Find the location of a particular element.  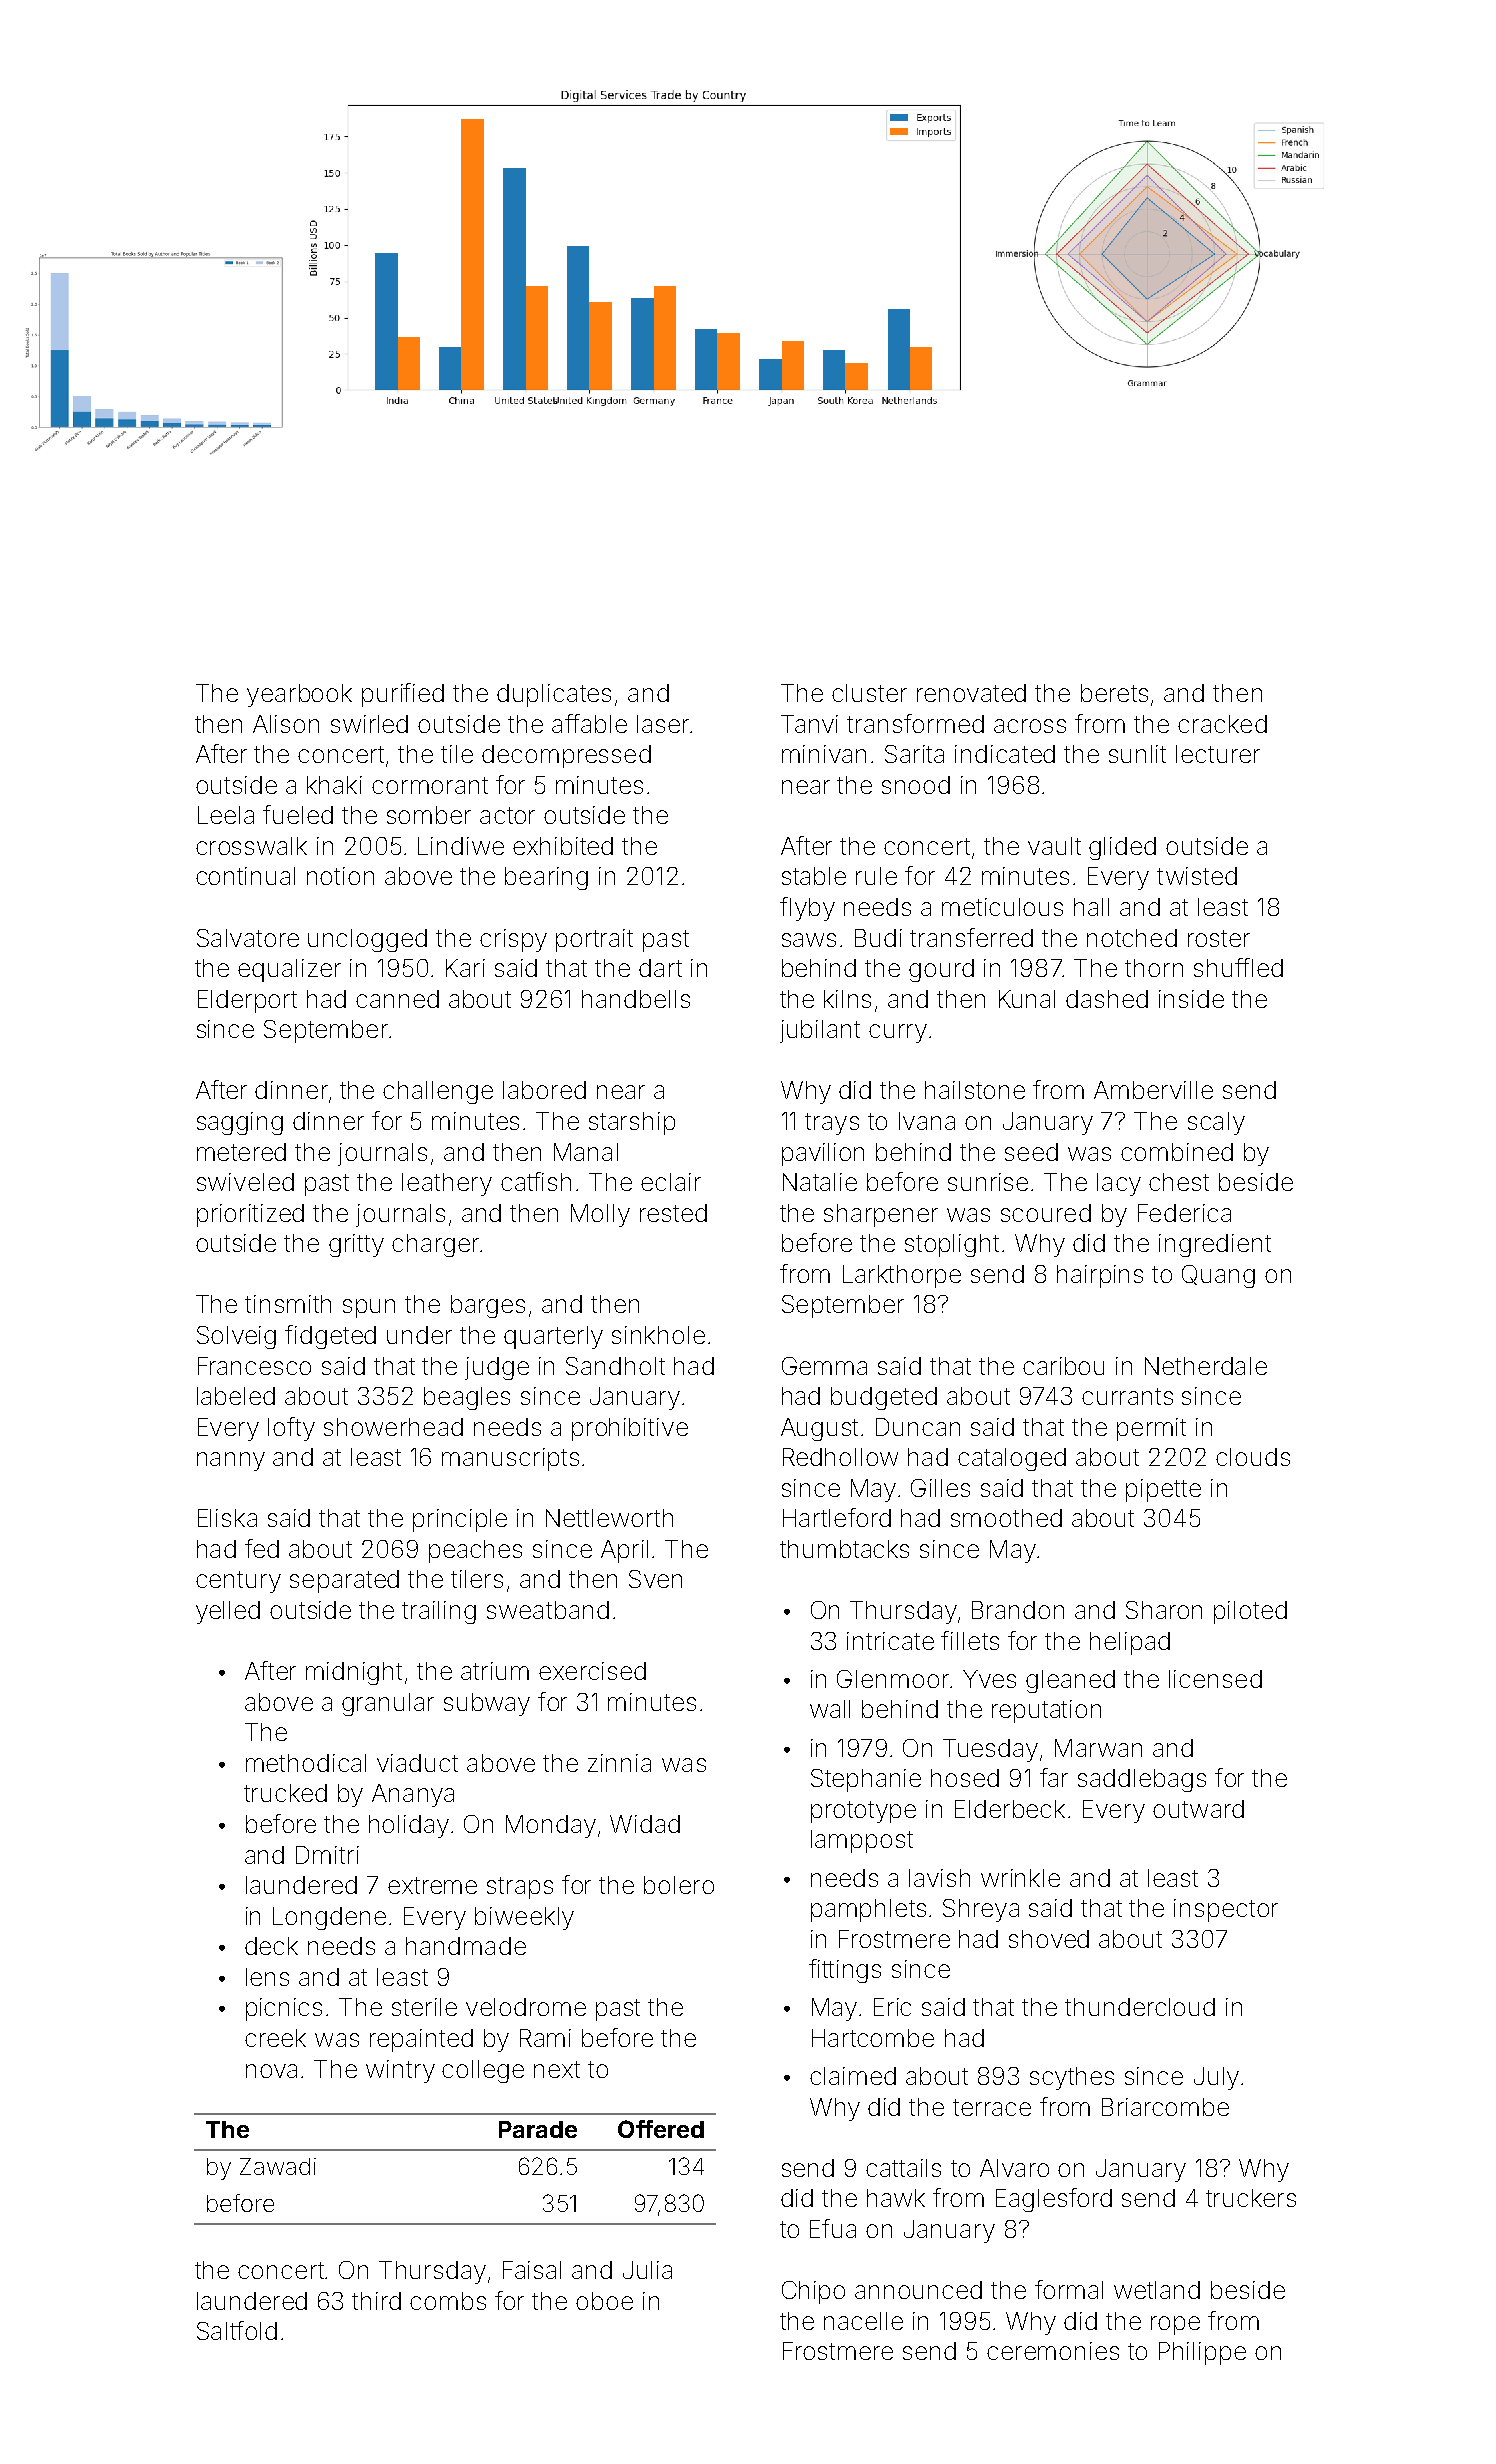

Alison is located at coordinates (286, 724).
